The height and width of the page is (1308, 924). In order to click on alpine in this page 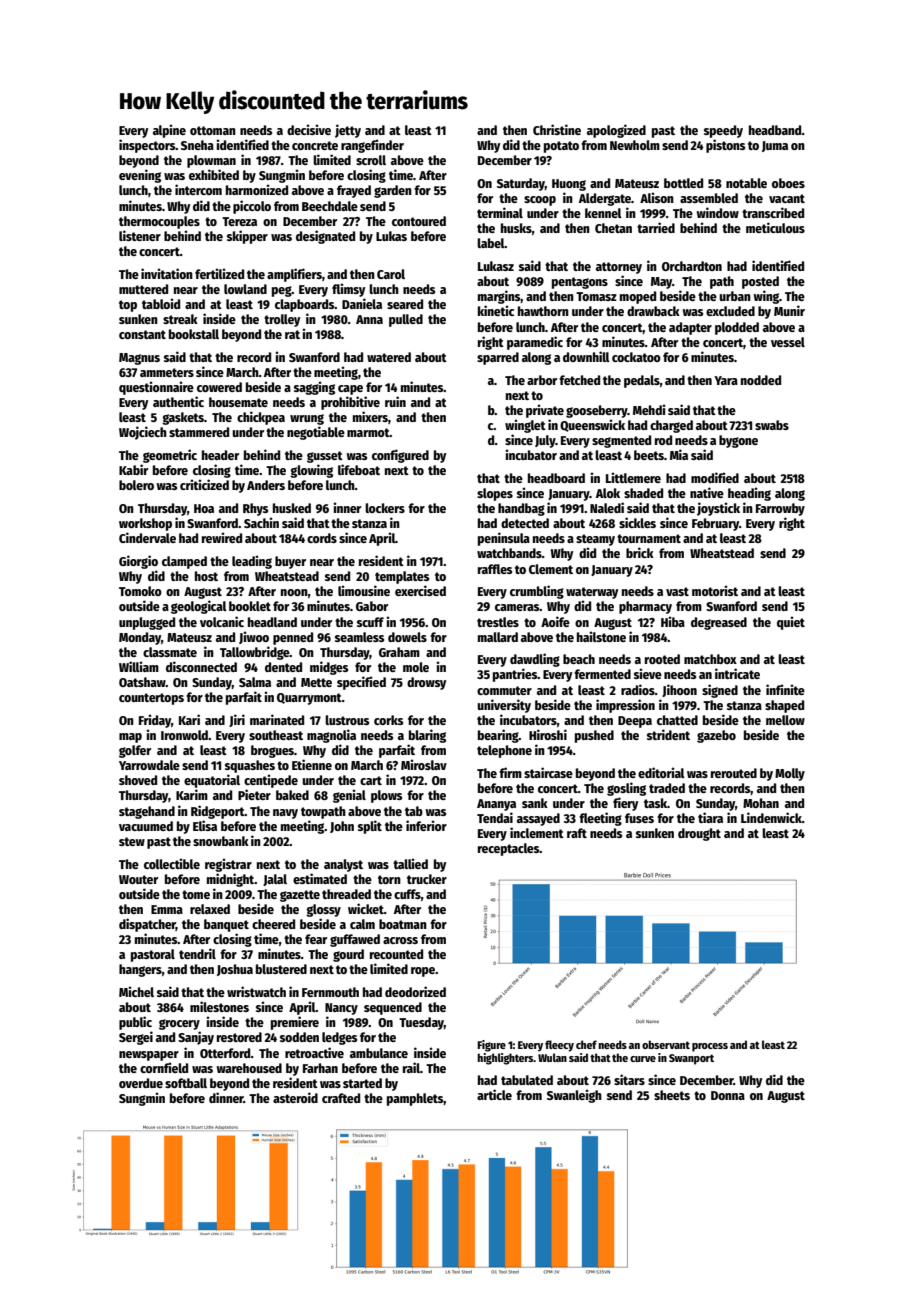, I will do `click(169, 131)`.
